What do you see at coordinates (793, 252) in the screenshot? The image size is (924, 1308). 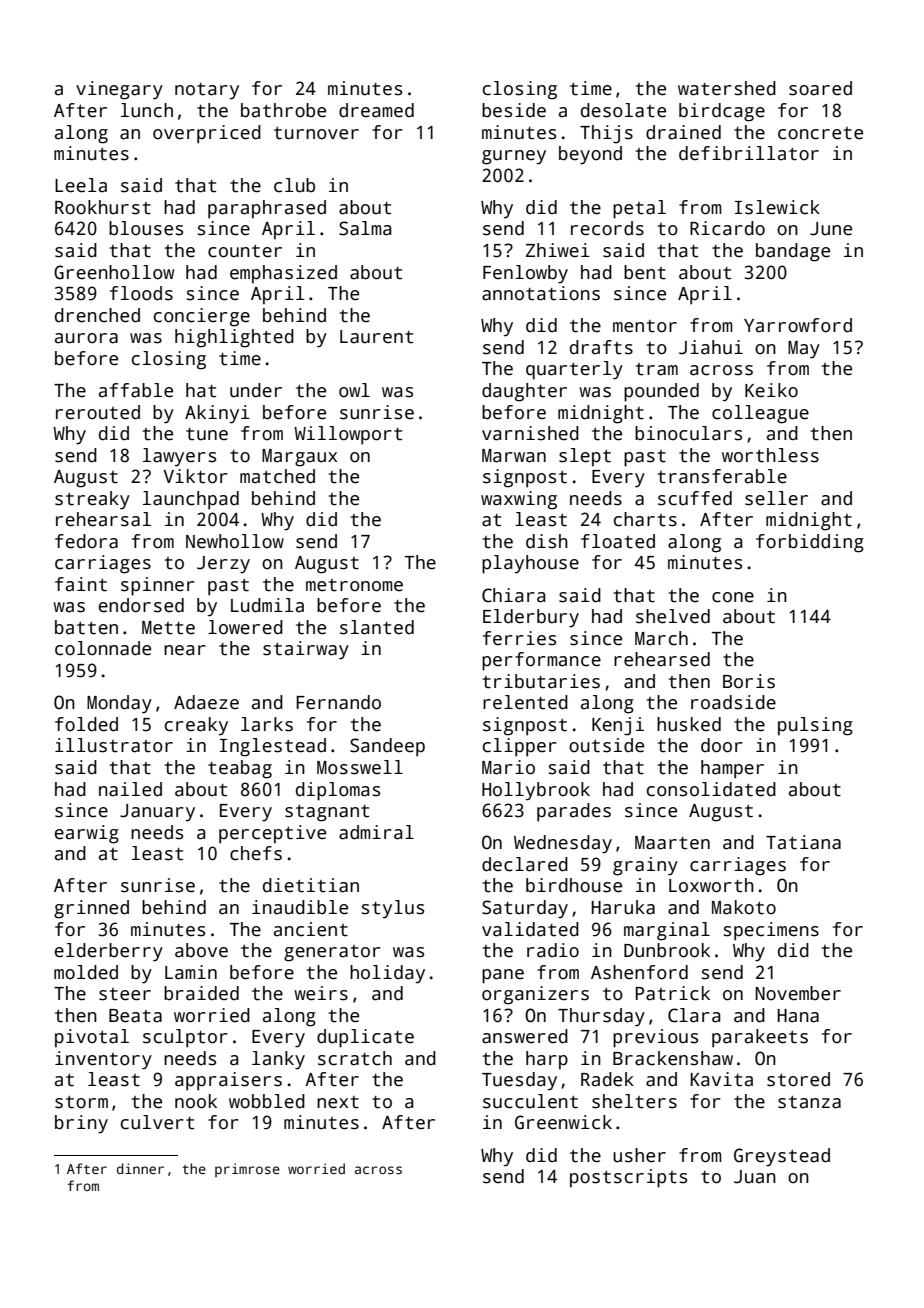 I see `bandage` at bounding box center [793, 252].
